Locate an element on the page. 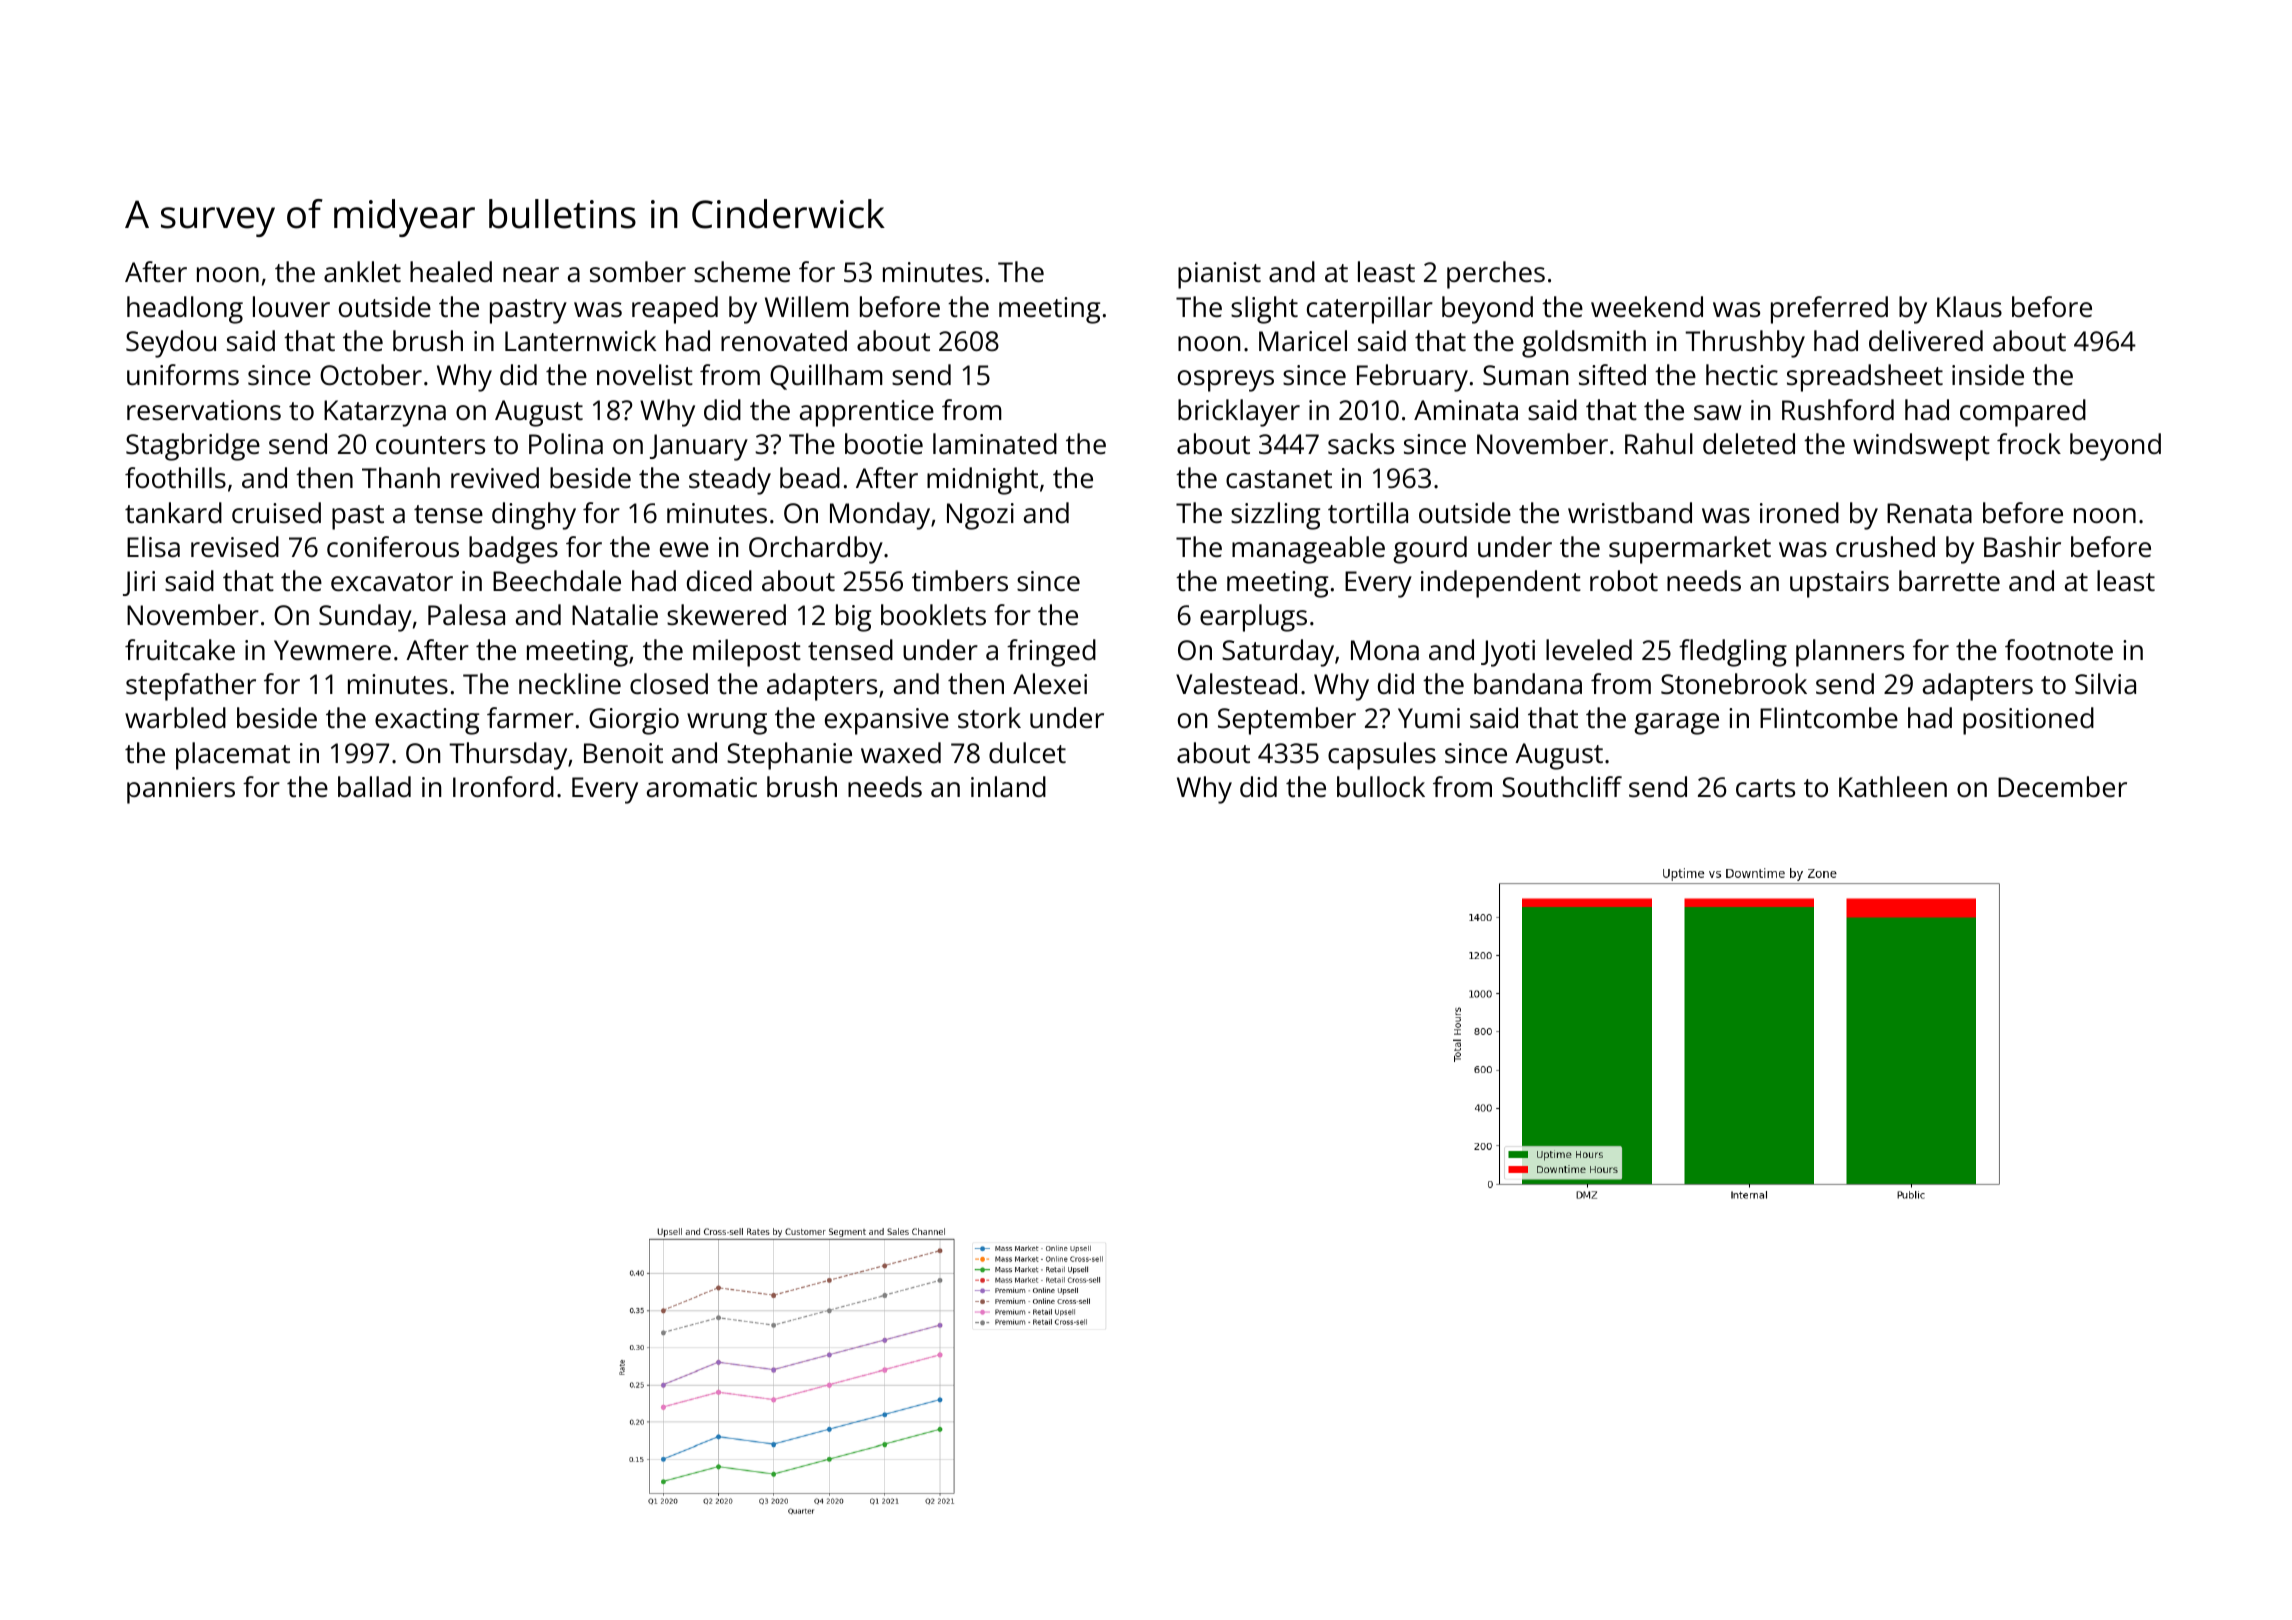  panniers is located at coordinates (181, 790).
